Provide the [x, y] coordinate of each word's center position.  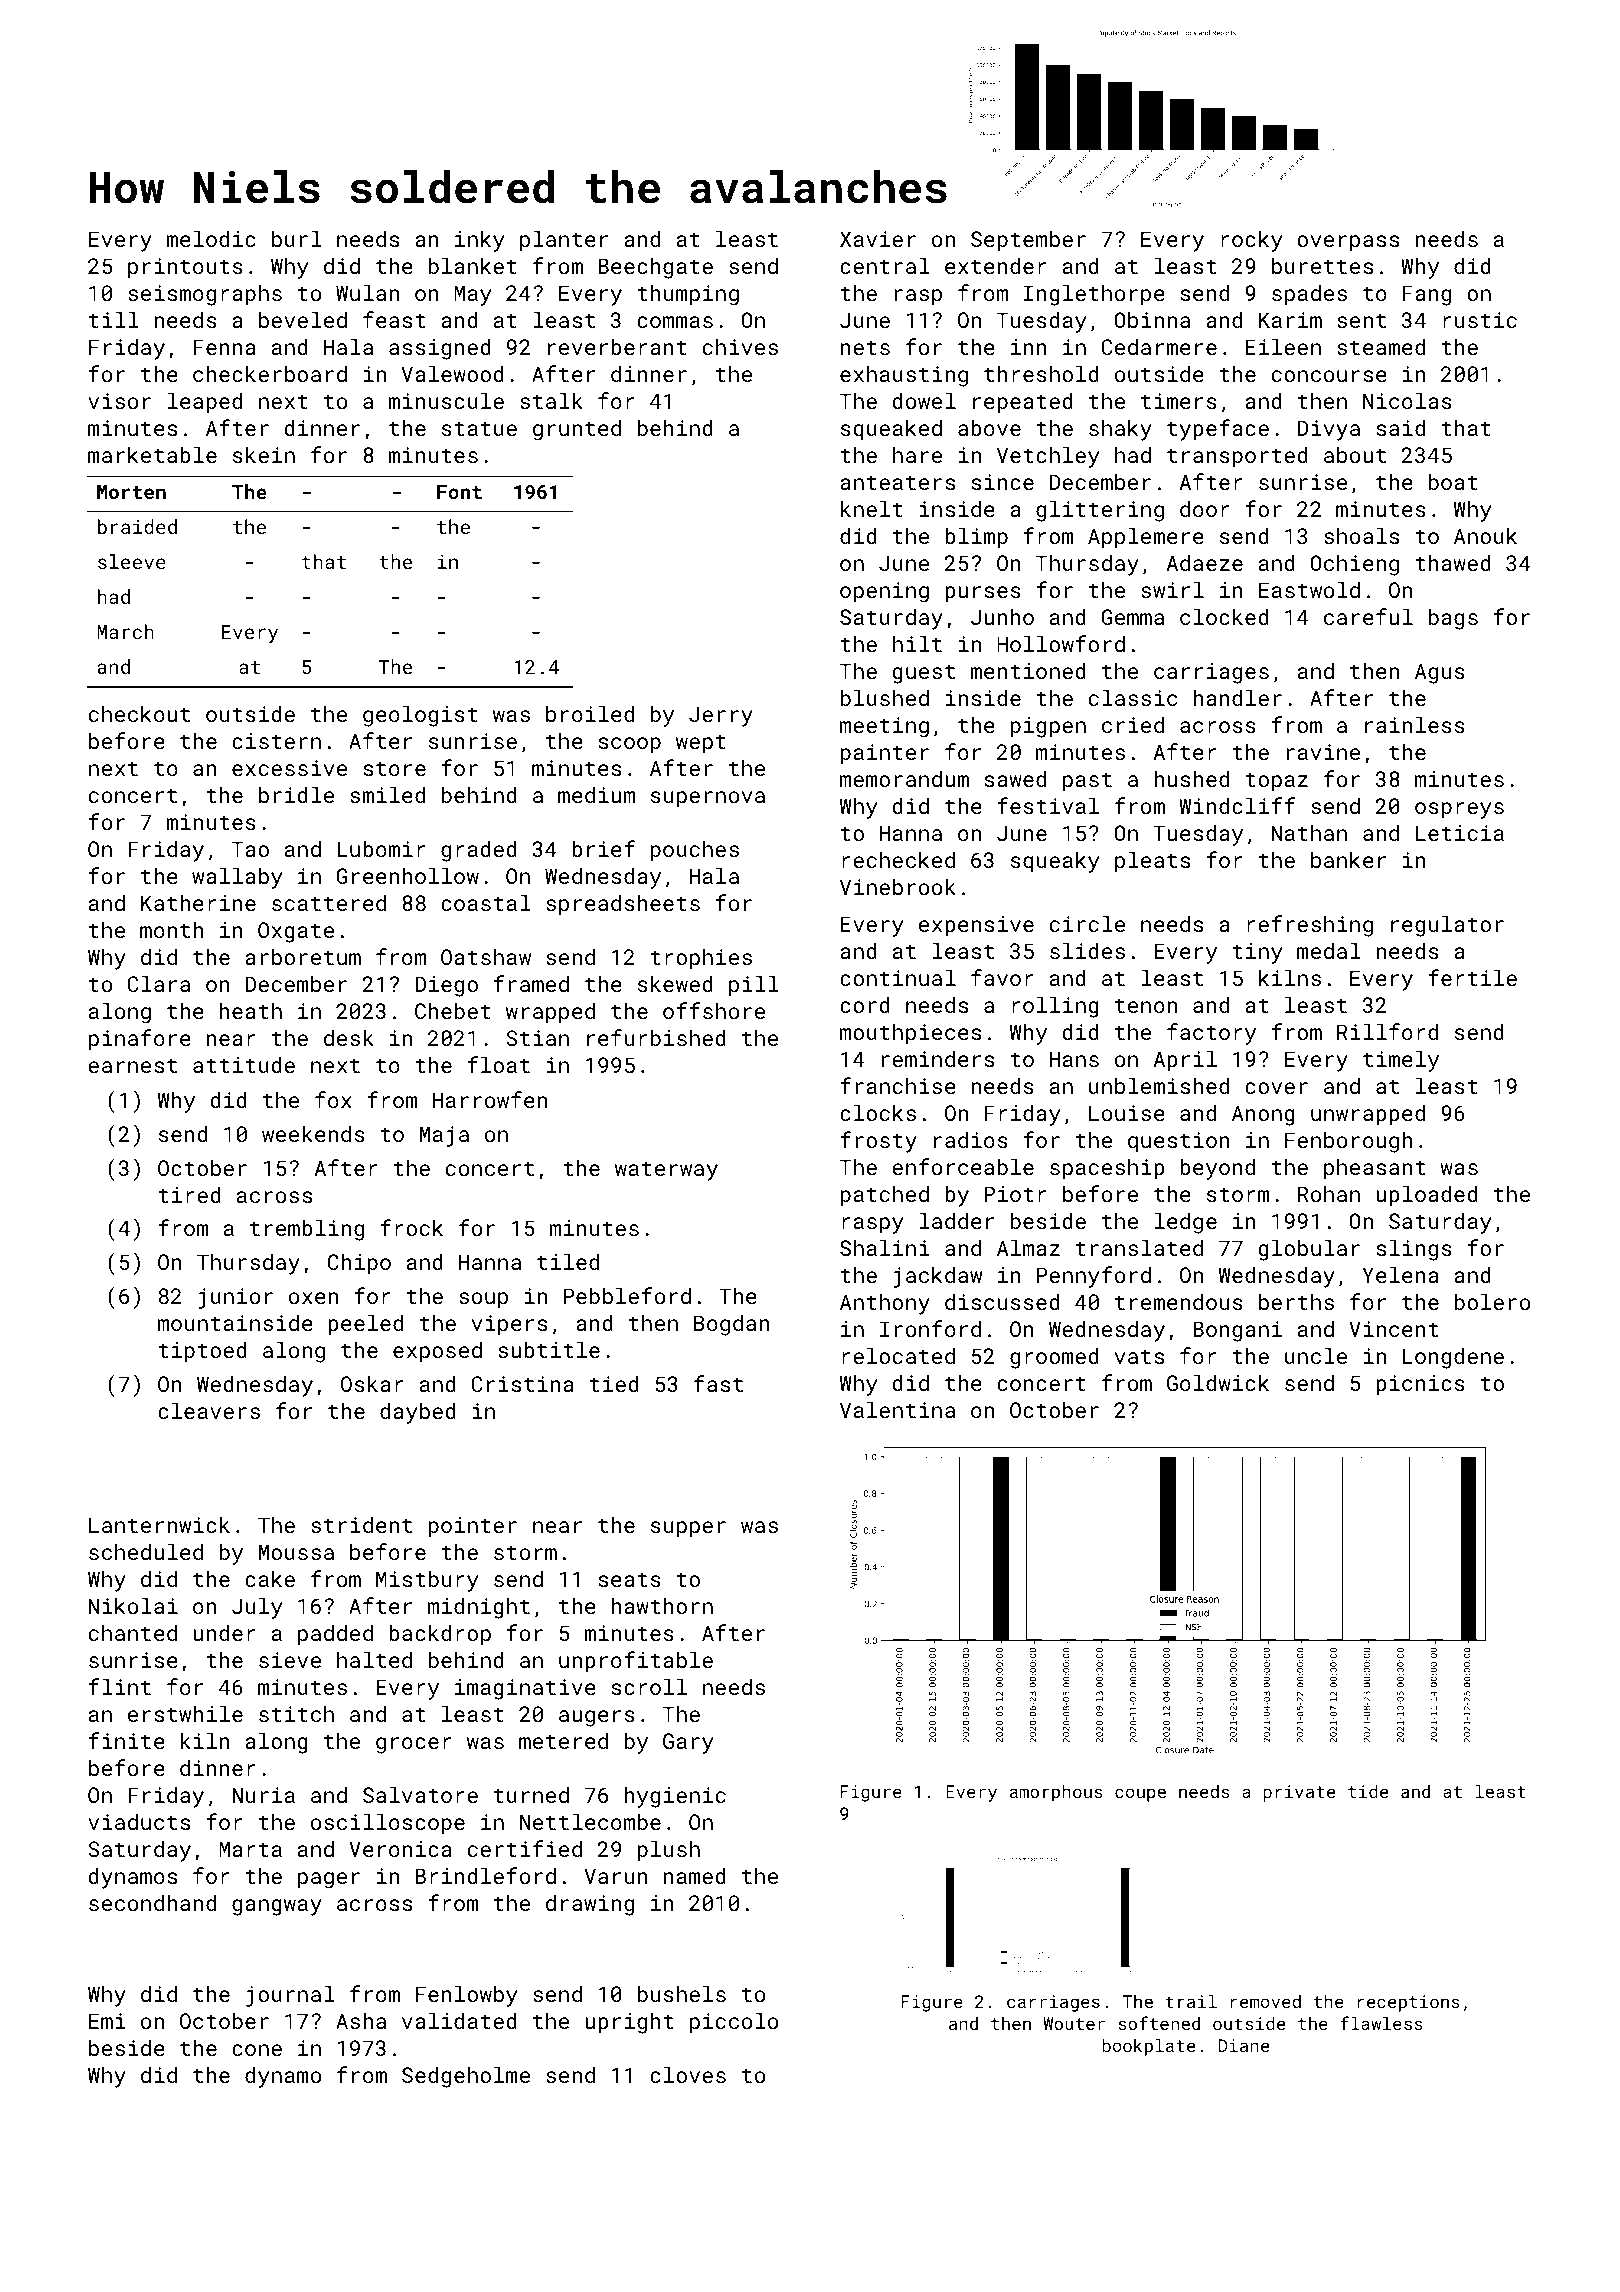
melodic [211, 238]
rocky [1251, 241]
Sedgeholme [466, 2077]
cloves [688, 2074]
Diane [1244, 2045]
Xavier [878, 239]
